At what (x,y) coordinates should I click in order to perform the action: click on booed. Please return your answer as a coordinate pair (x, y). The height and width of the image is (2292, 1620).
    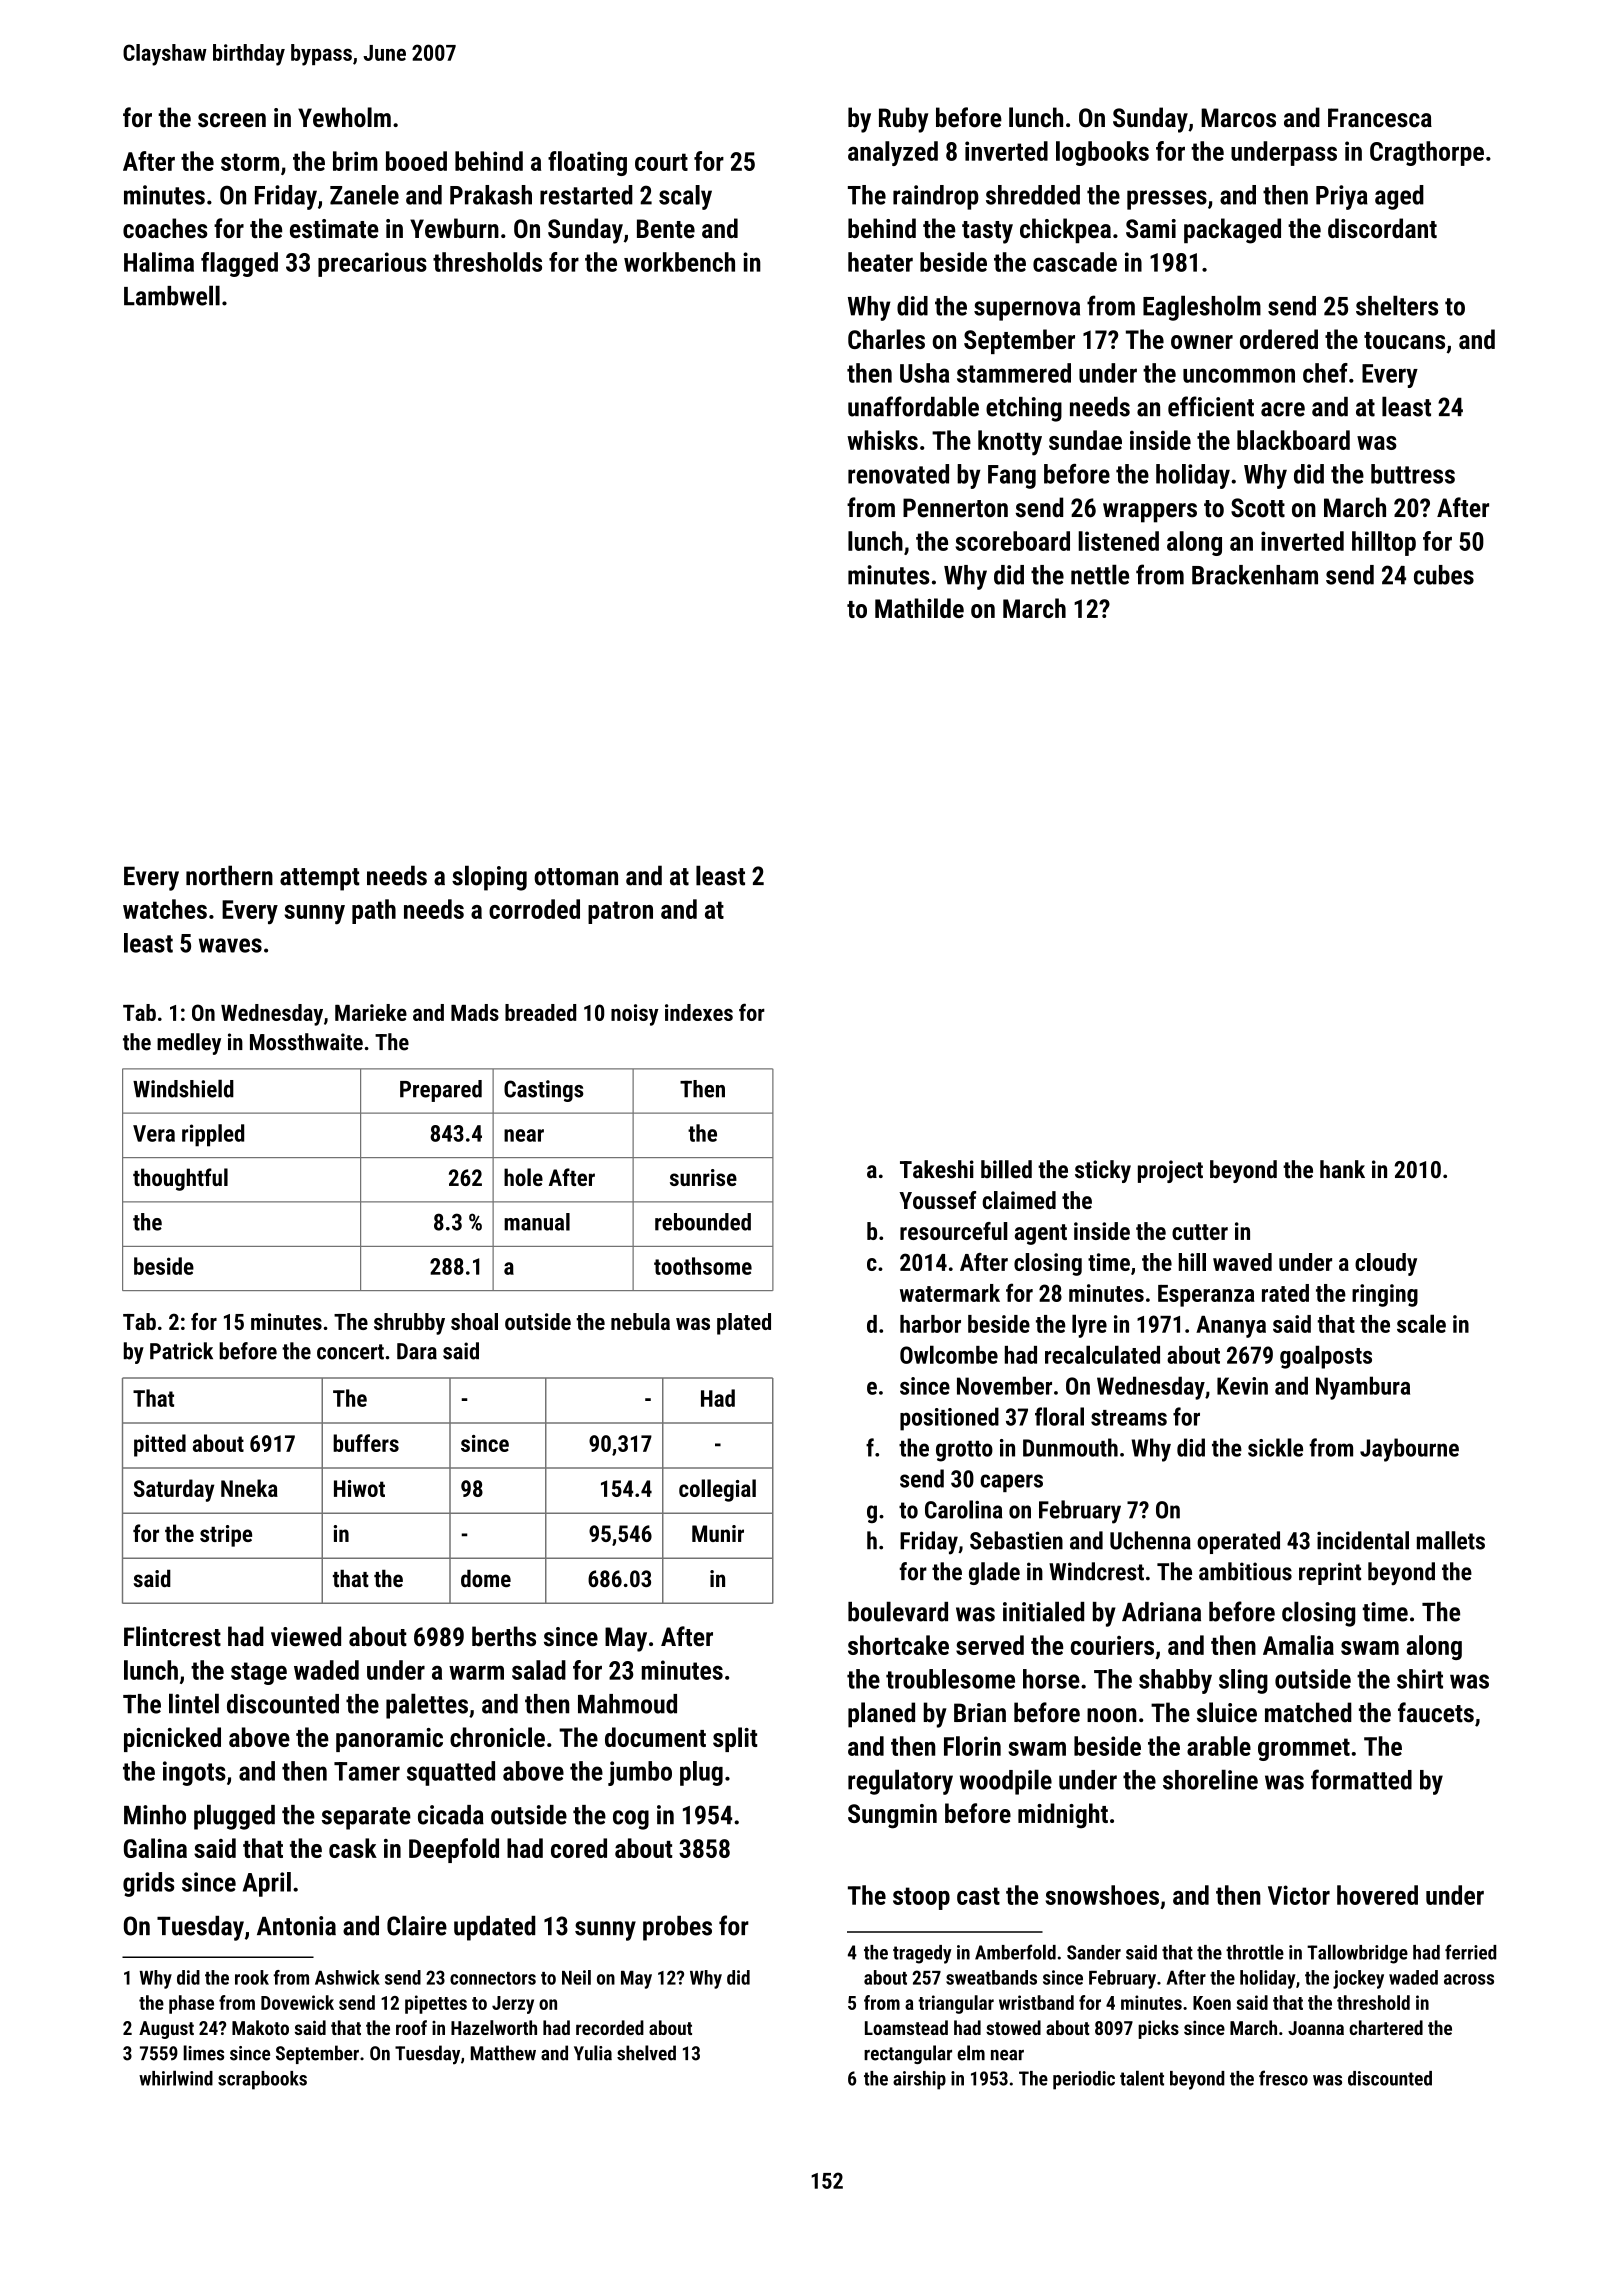
    Looking at the image, I should click on (416, 161).
